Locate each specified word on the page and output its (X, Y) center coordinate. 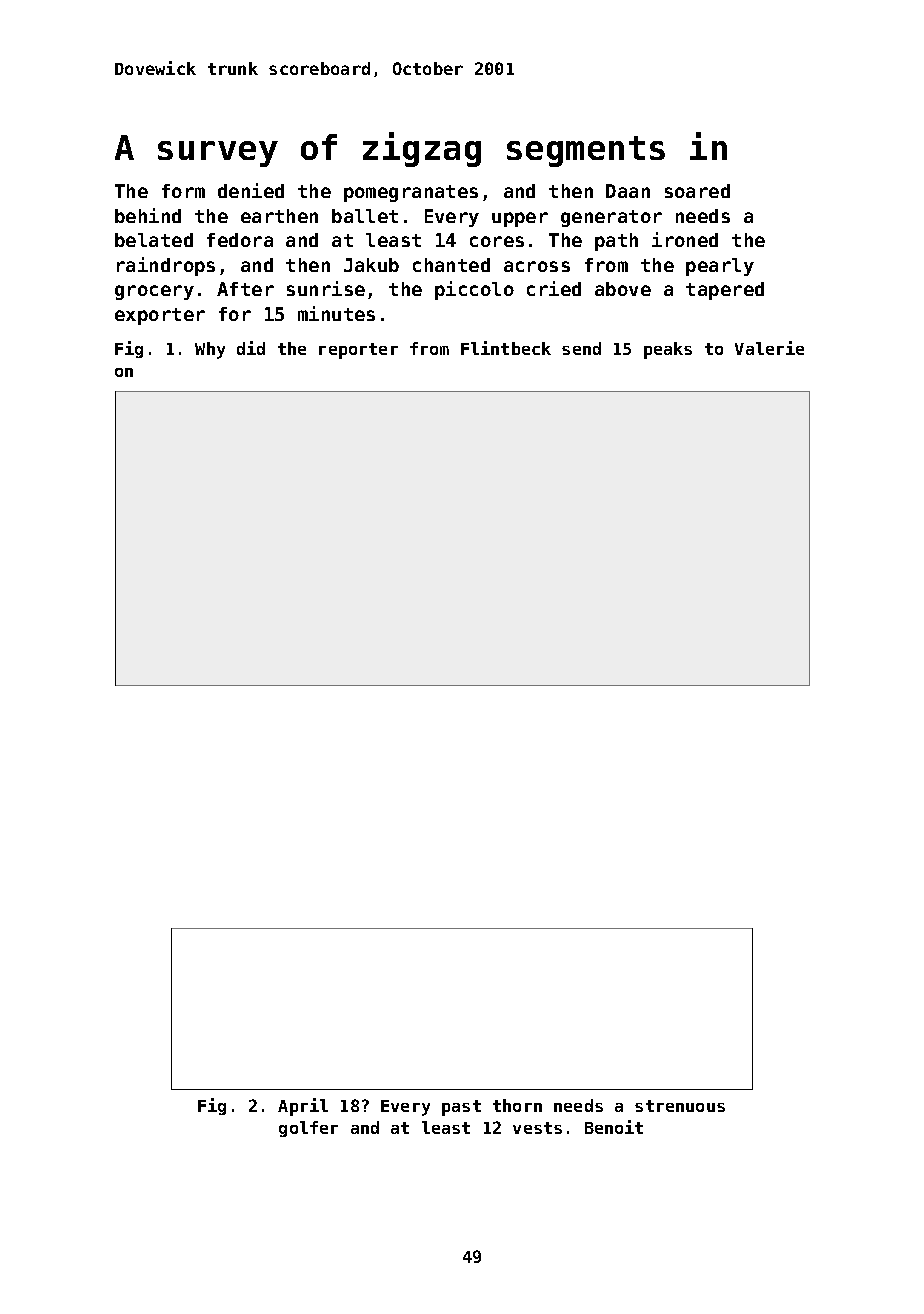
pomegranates (411, 193)
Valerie (769, 348)
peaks (668, 350)
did (251, 348)
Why (210, 350)
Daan (628, 191)
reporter (358, 351)
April (303, 1107)
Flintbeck (506, 348)
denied (251, 190)
